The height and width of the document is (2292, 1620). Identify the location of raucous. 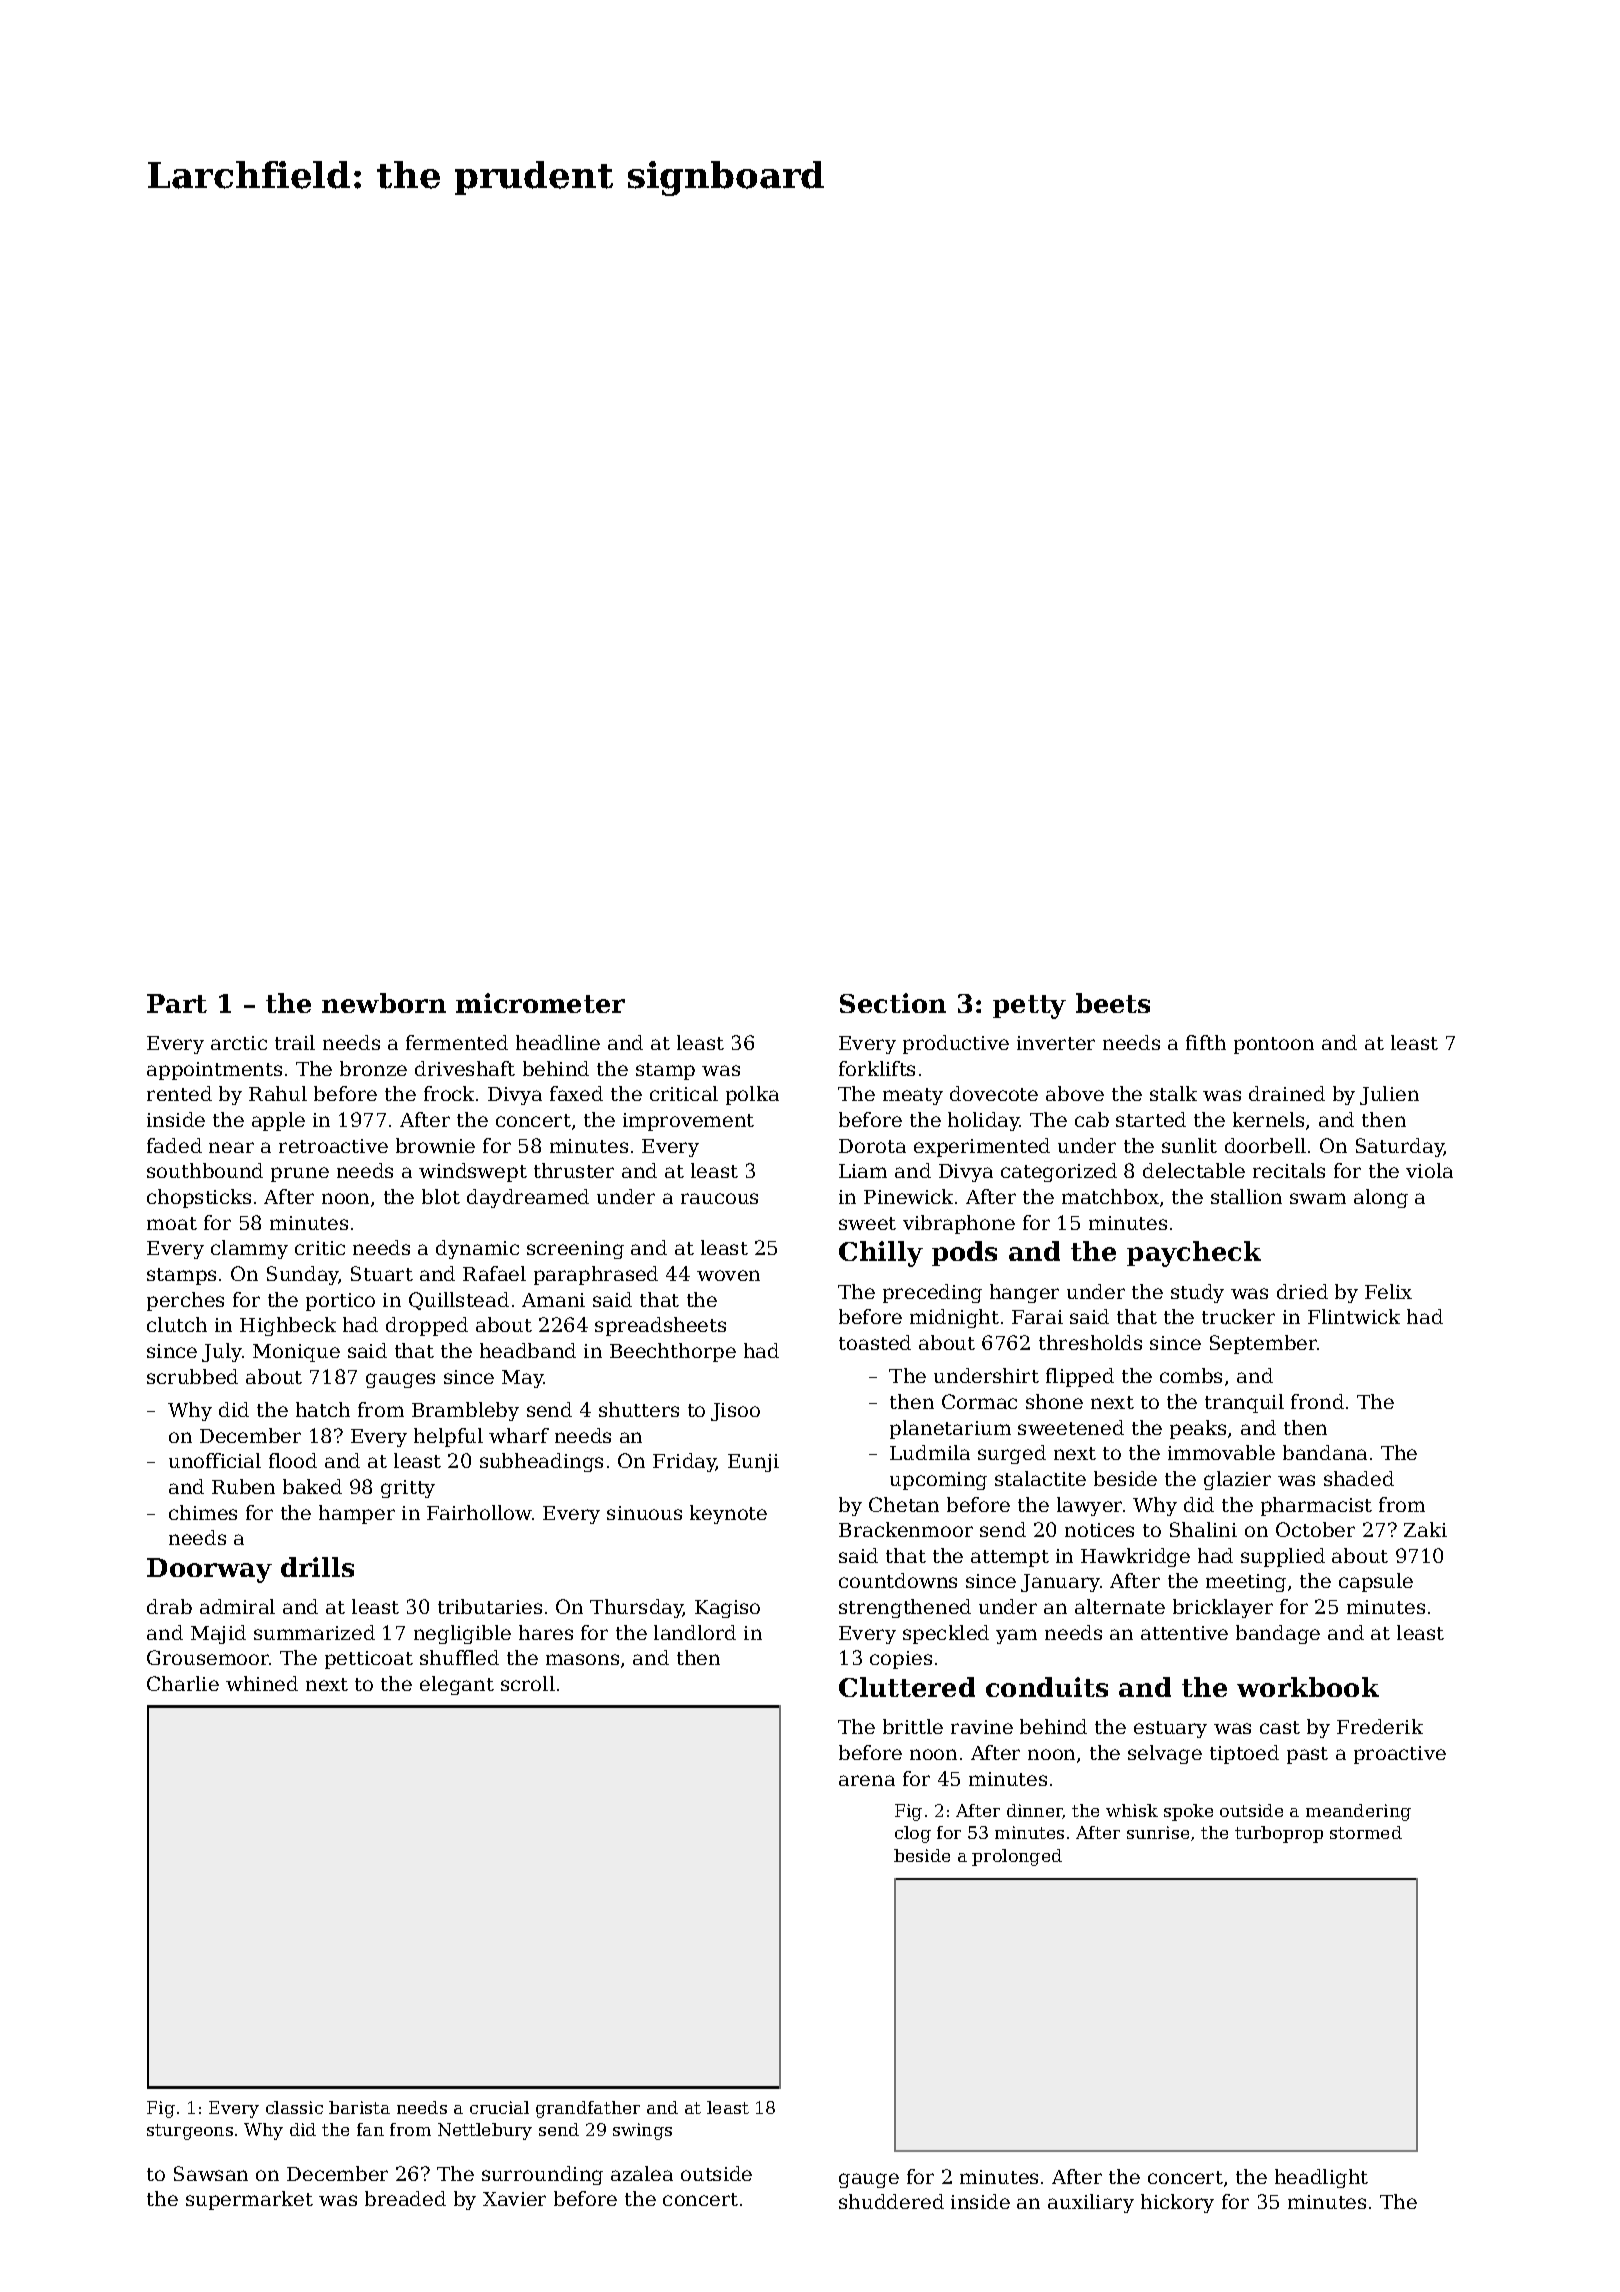
(719, 1198).
